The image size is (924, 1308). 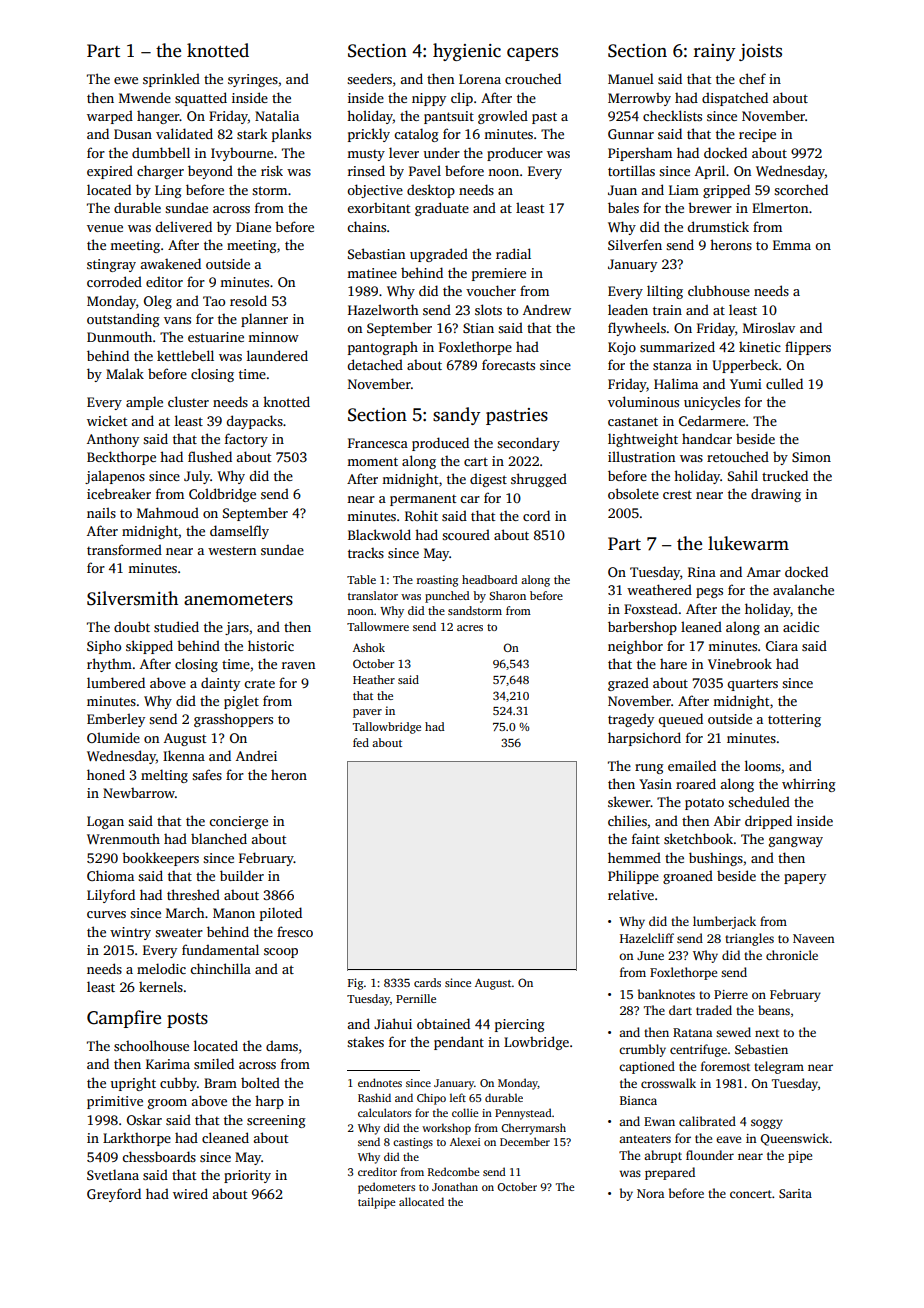 I want to click on tottering, so click(x=794, y=720).
